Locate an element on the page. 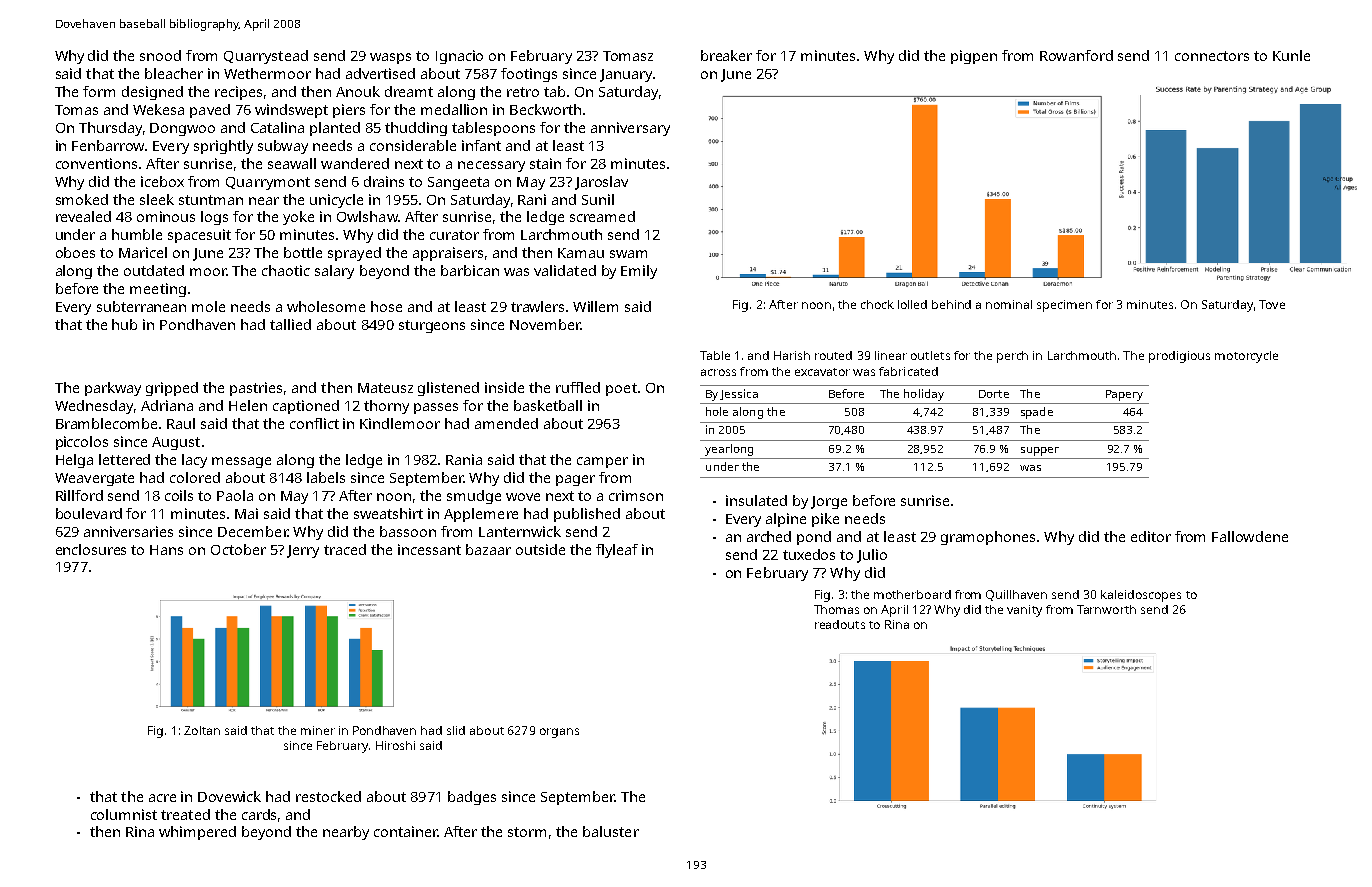 Image resolution: width=1372 pixels, height=887 pixels. breaker is located at coordinates (726, 55).
